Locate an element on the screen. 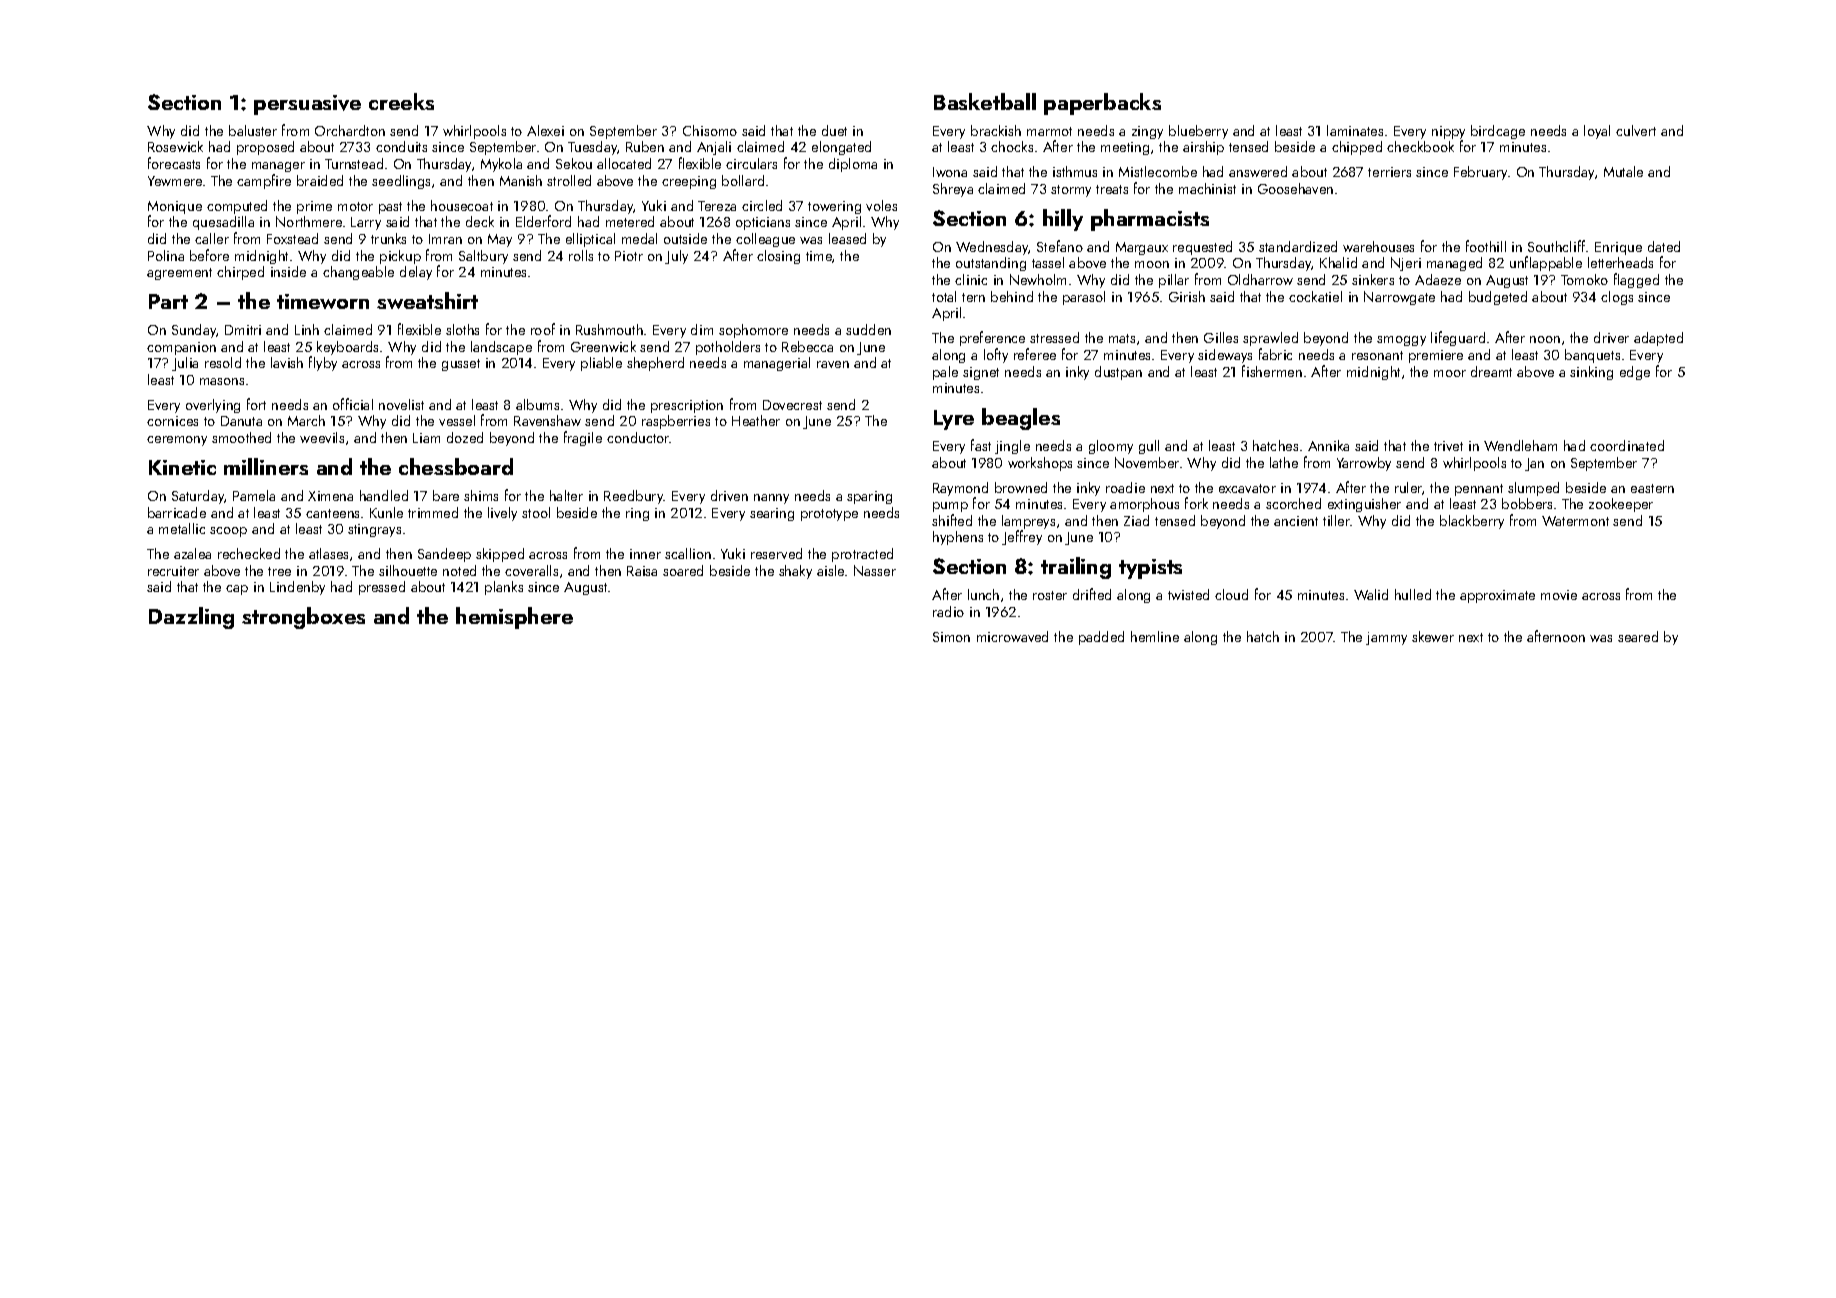 Image resolution: width=1836 pixels, height=1298 pixels. Stefano is located at coordinates (1060, 246).
